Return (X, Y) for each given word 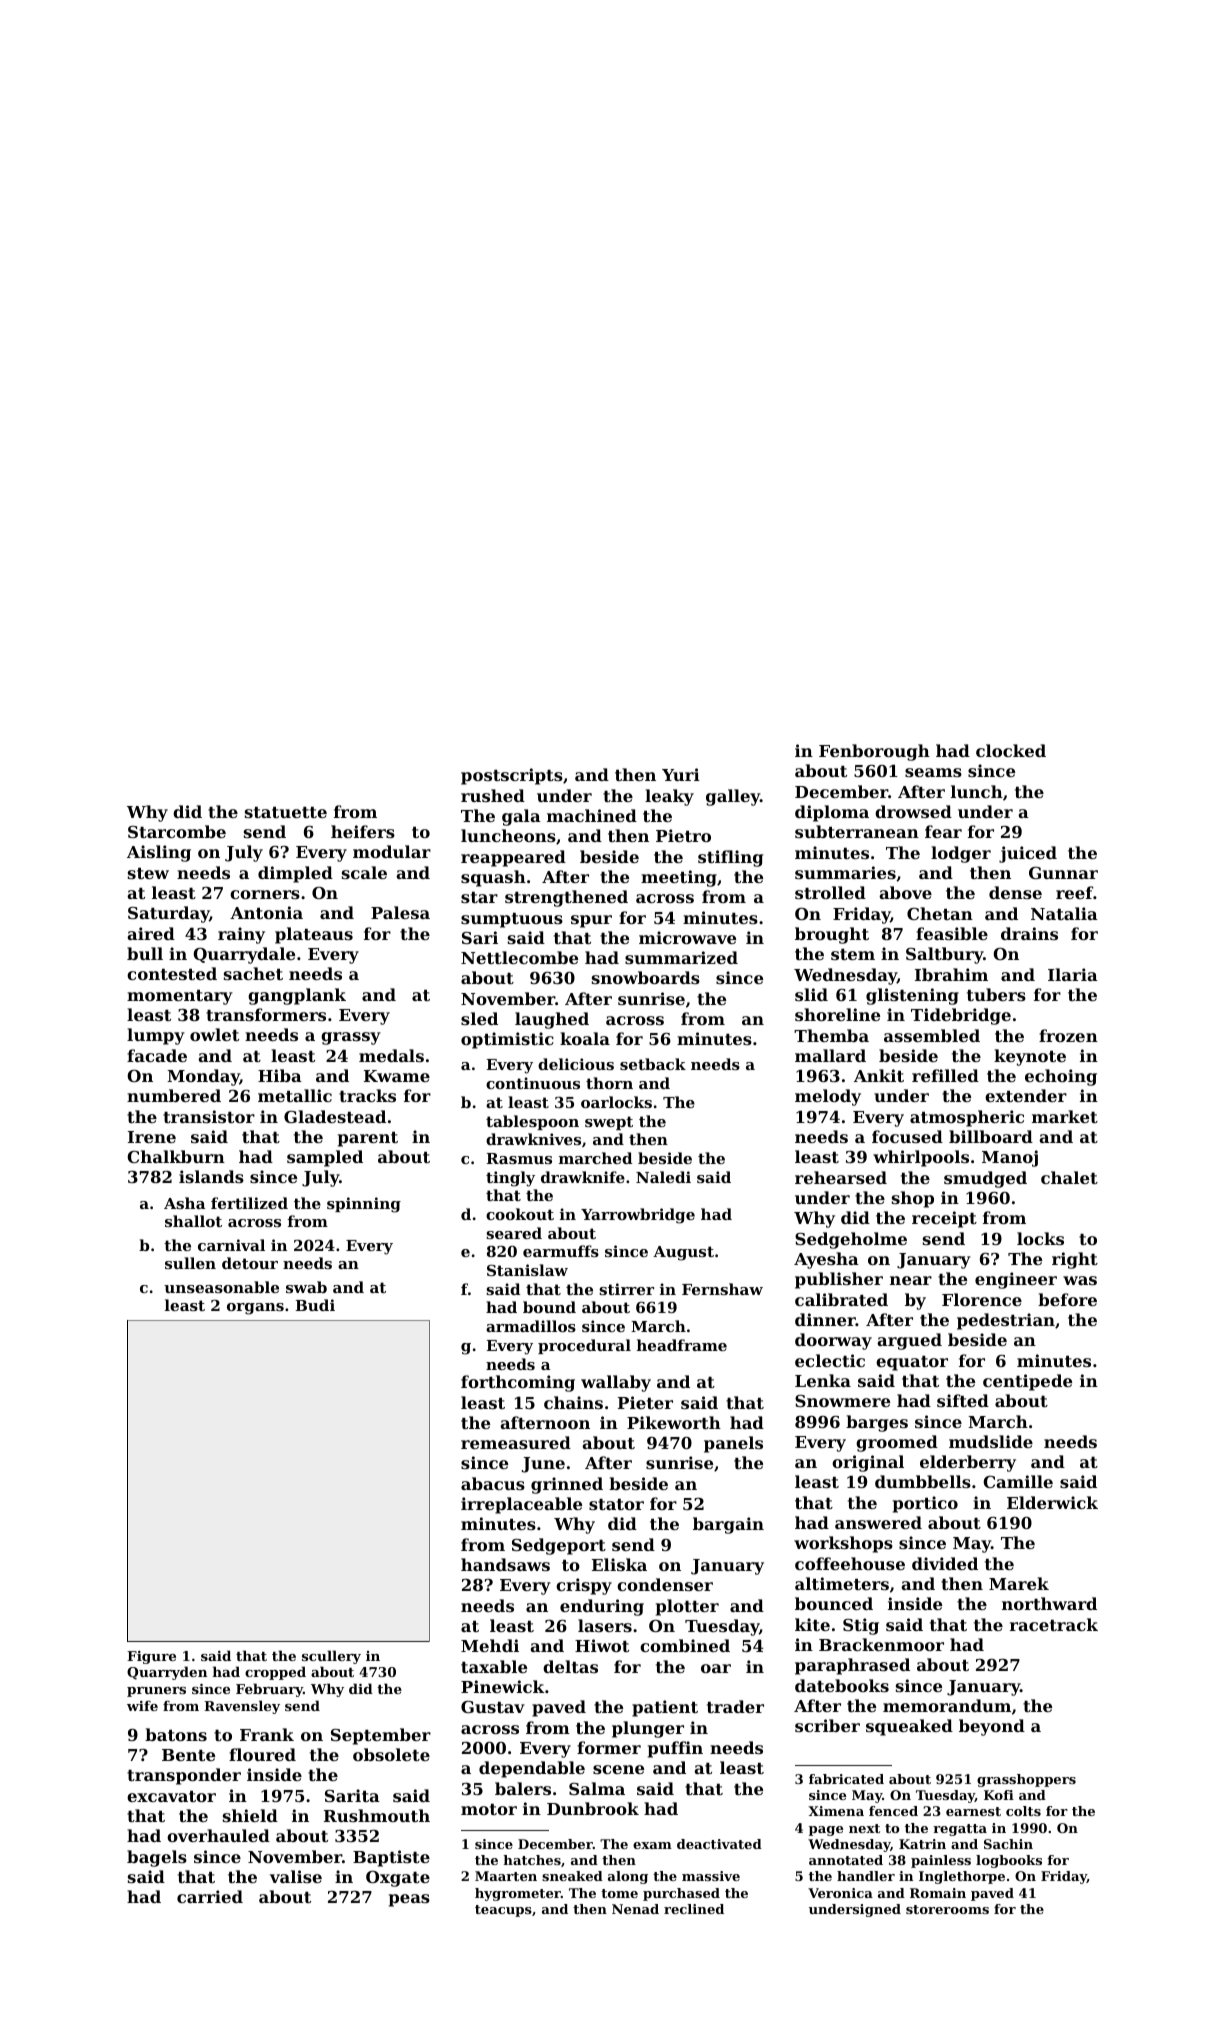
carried (210, 1896)
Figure (151, 1657)
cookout (520, 1214)
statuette (286, 812)
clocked (1011, 750)
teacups (503, 1911)
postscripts (512, 776)
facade (157, 1055)
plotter (687, 1607)
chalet (1069, 1177)
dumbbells (923, 1481)
